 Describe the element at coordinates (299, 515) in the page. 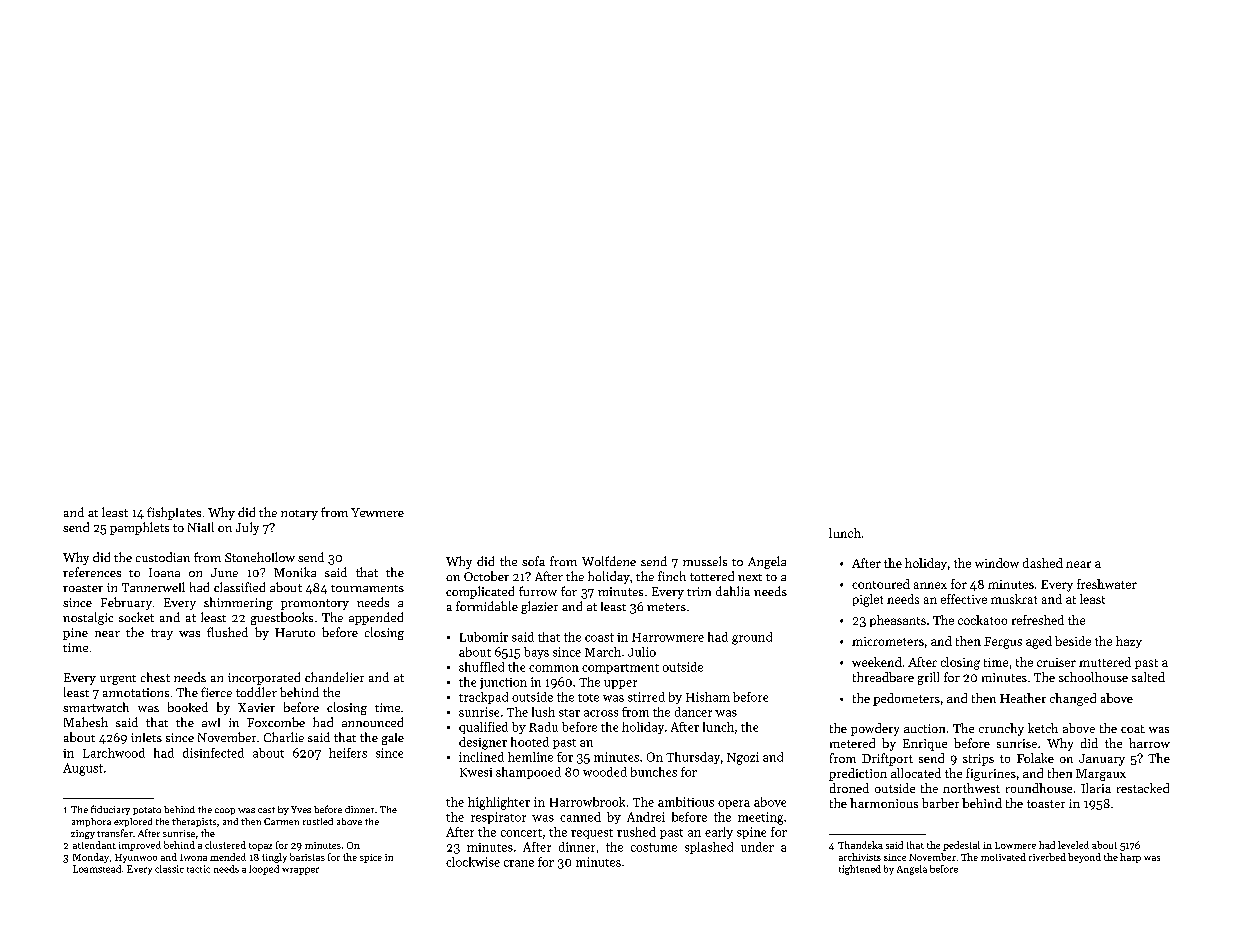

I see `notary` at that location.
